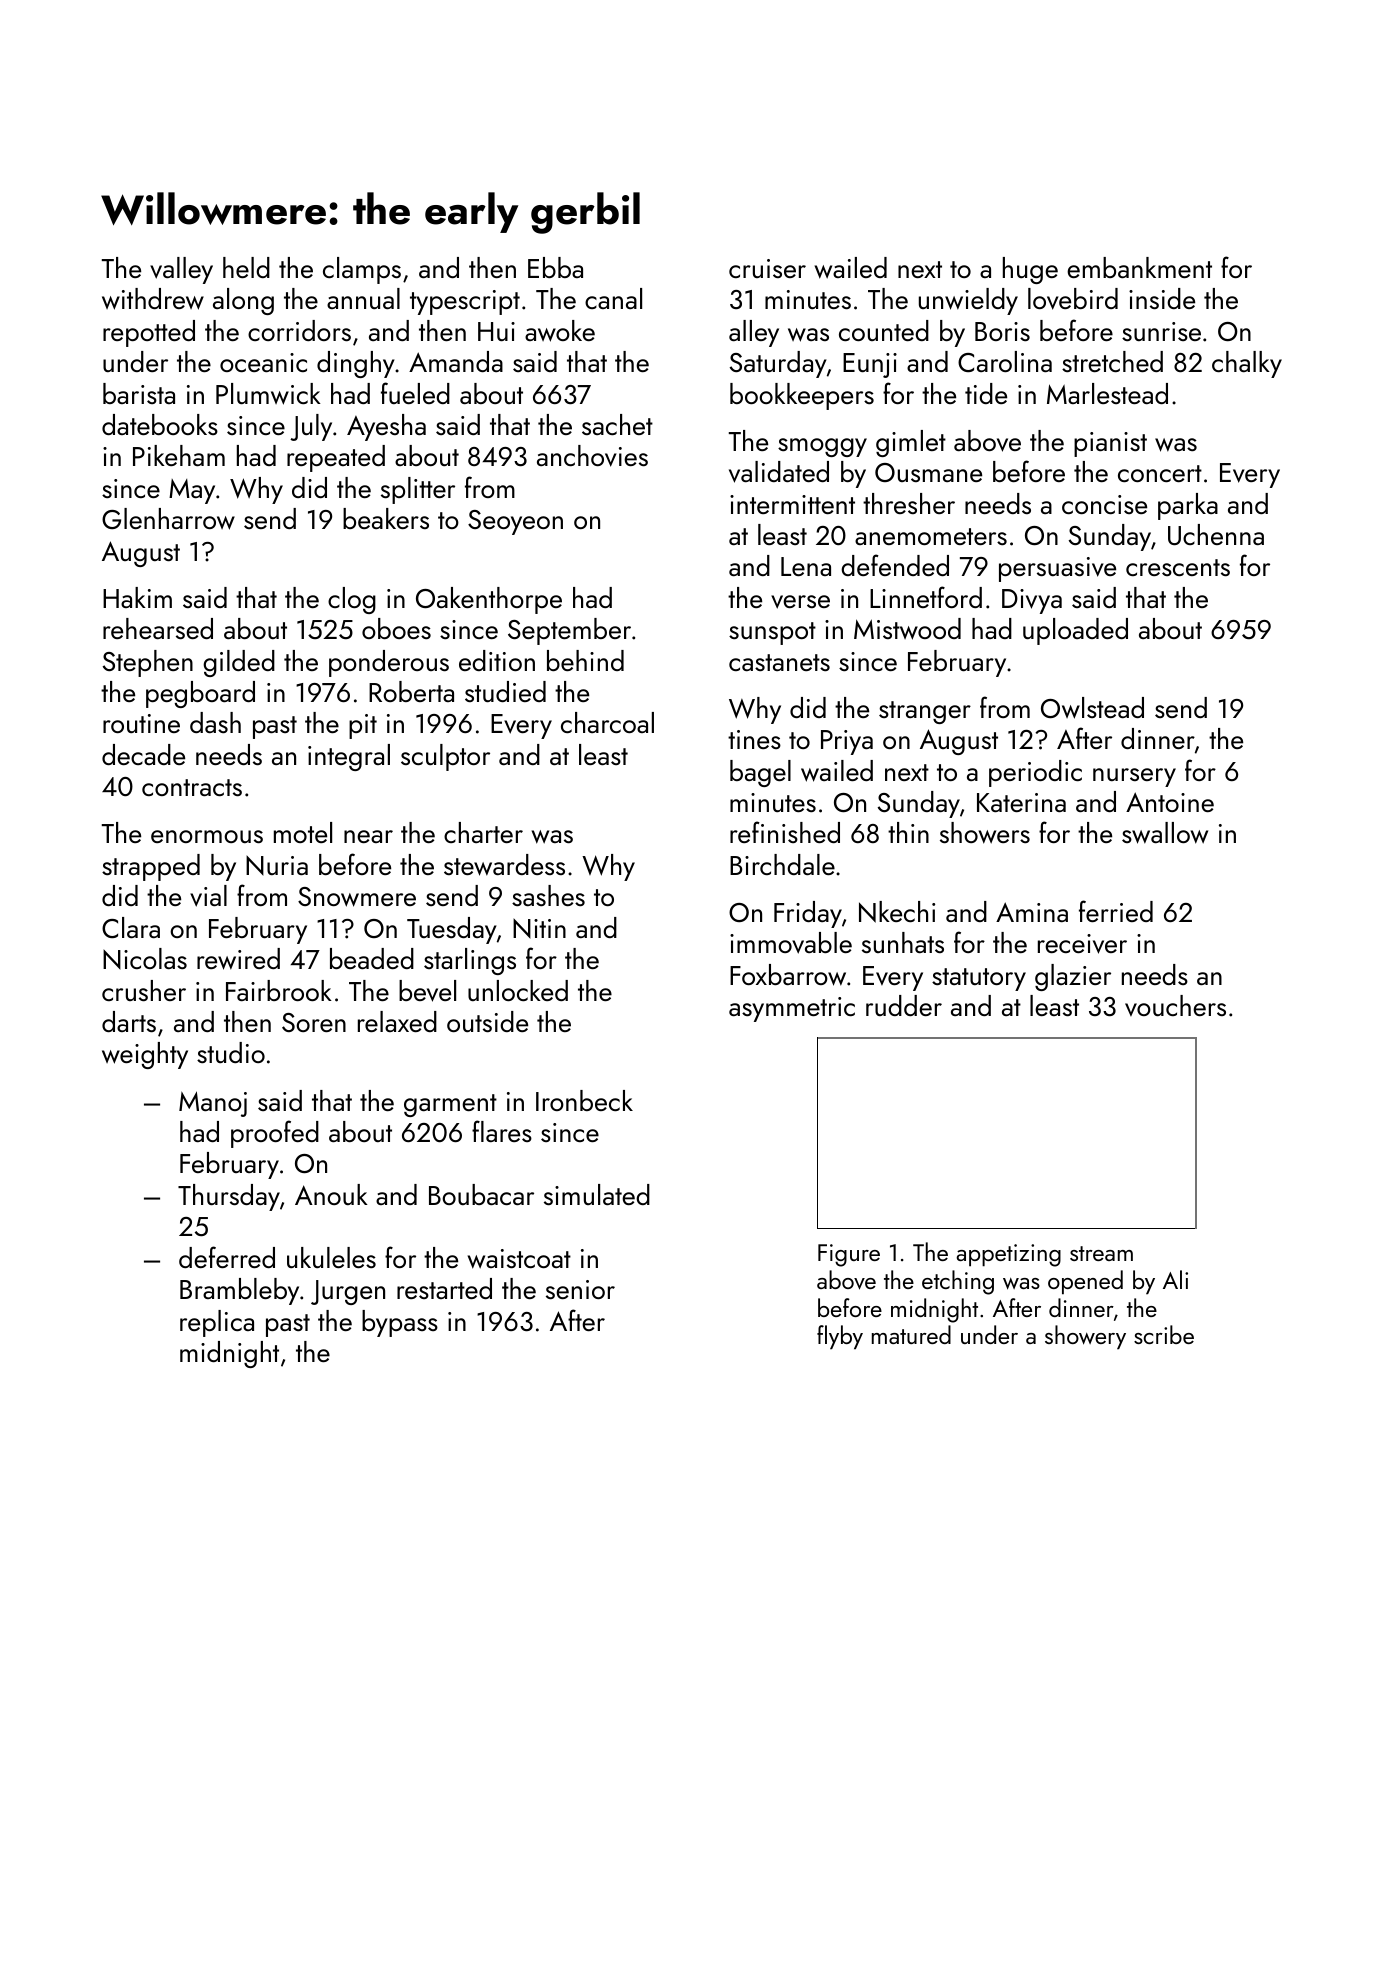 The height and width of the image is (1969, 1386). Describe the element at coordinates (778, 364) in the image. I see `Saturday` at that location.
